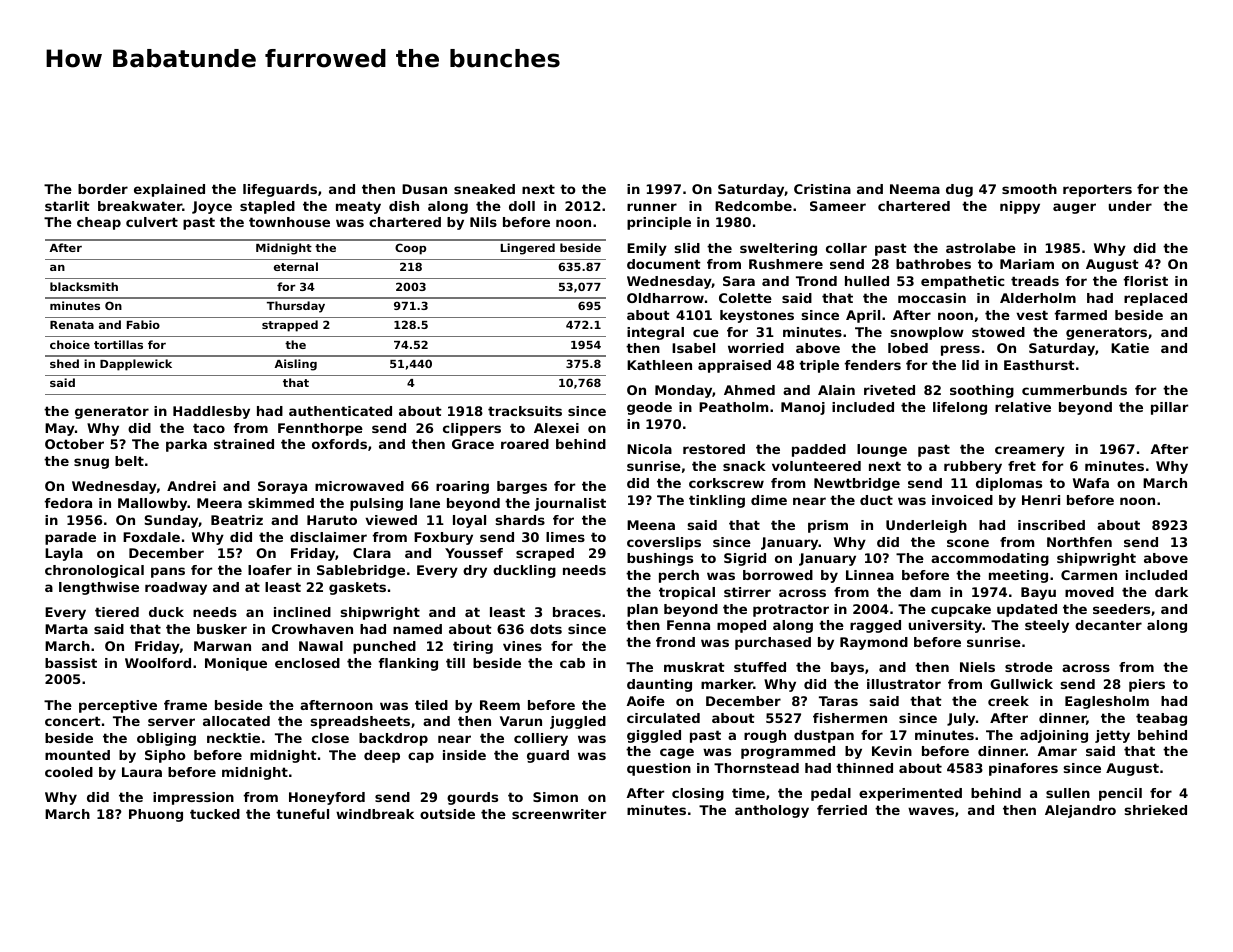 The width and height of the page is (1233, 952). I want to click on named, so click(417, 629).
